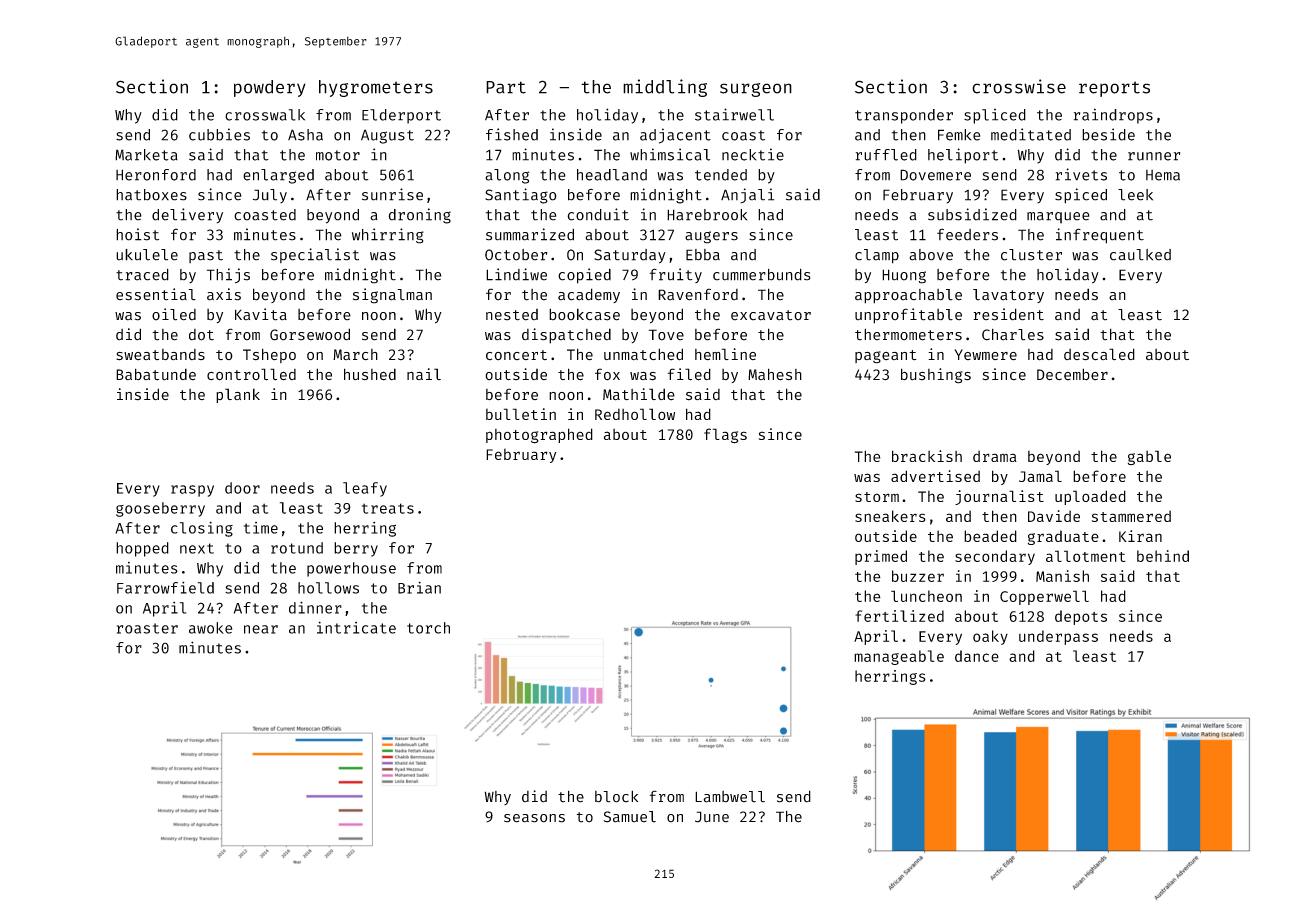 The height and width of the image is (924, 1308). What do you see at coordinates (725, 436) in the image?
I see `flags` at bounding box center [725, 436].
